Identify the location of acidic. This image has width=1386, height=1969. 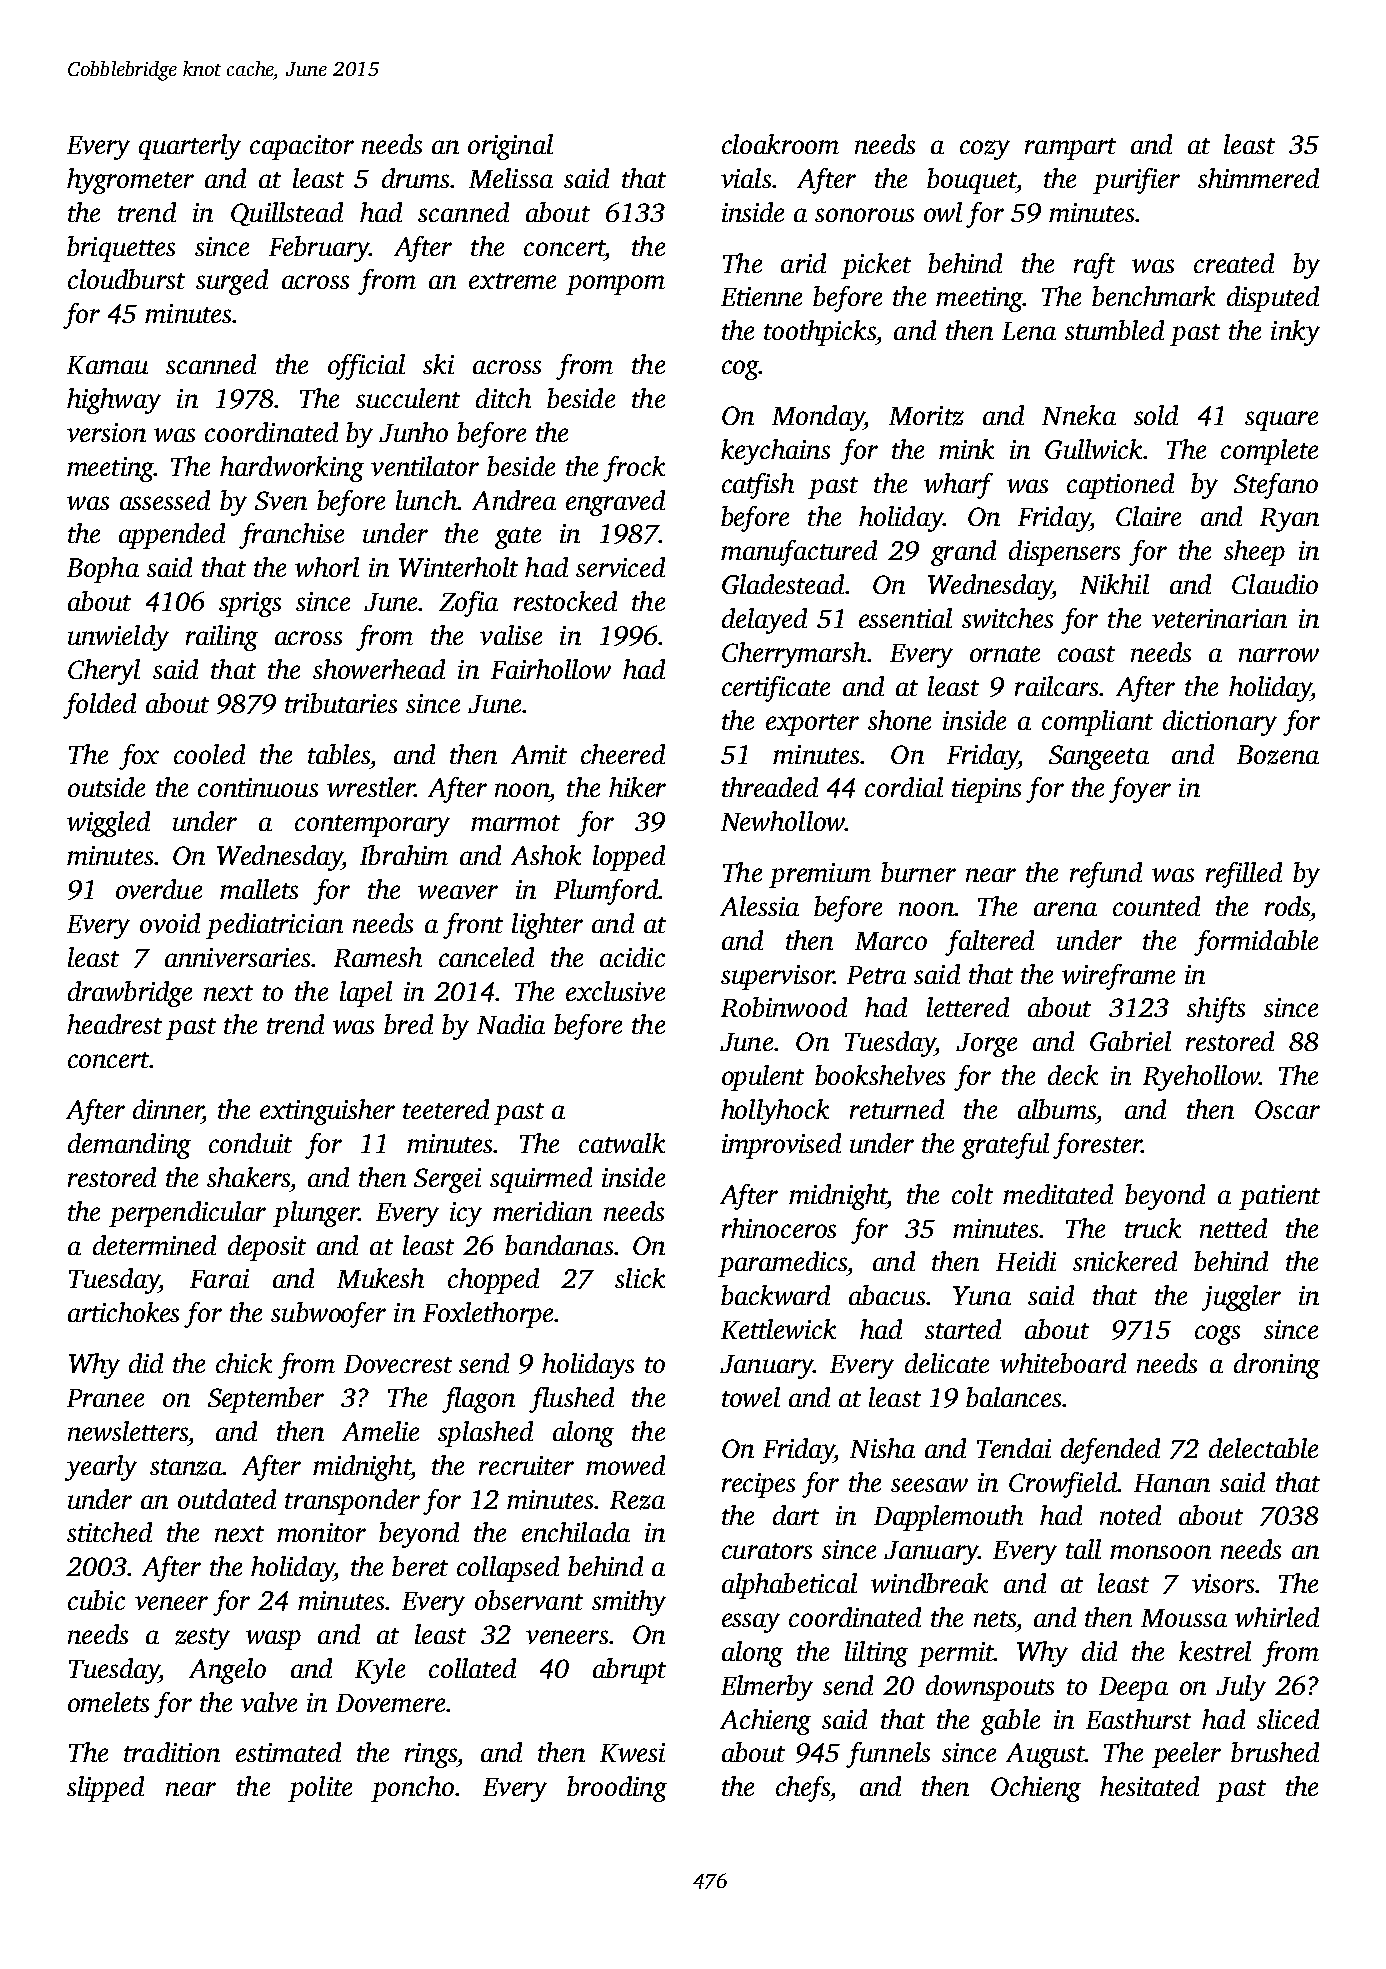
(632, 957).
